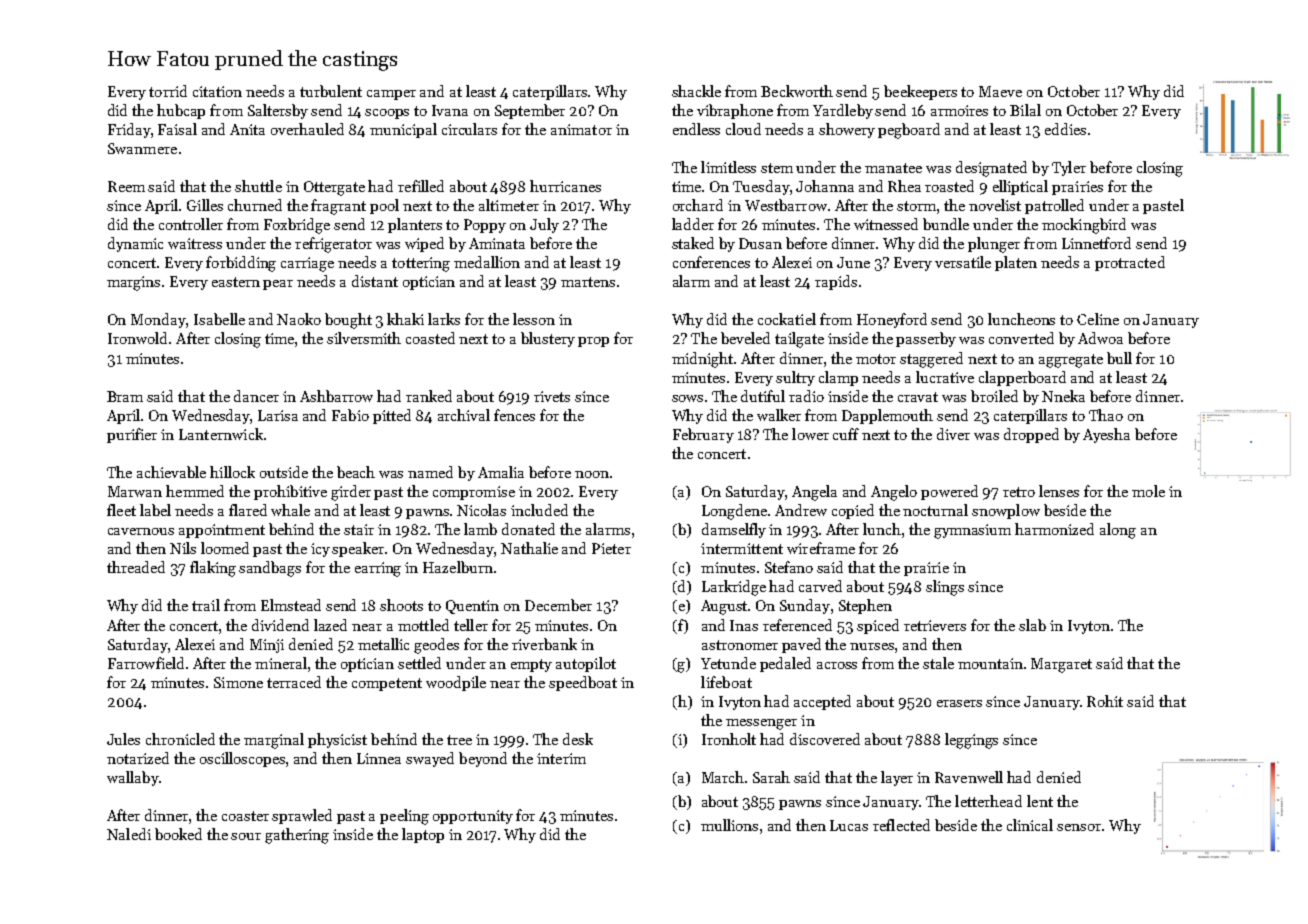  Describe the element at coordinates (213, 569) in the document. I see `flaking` at that location.
